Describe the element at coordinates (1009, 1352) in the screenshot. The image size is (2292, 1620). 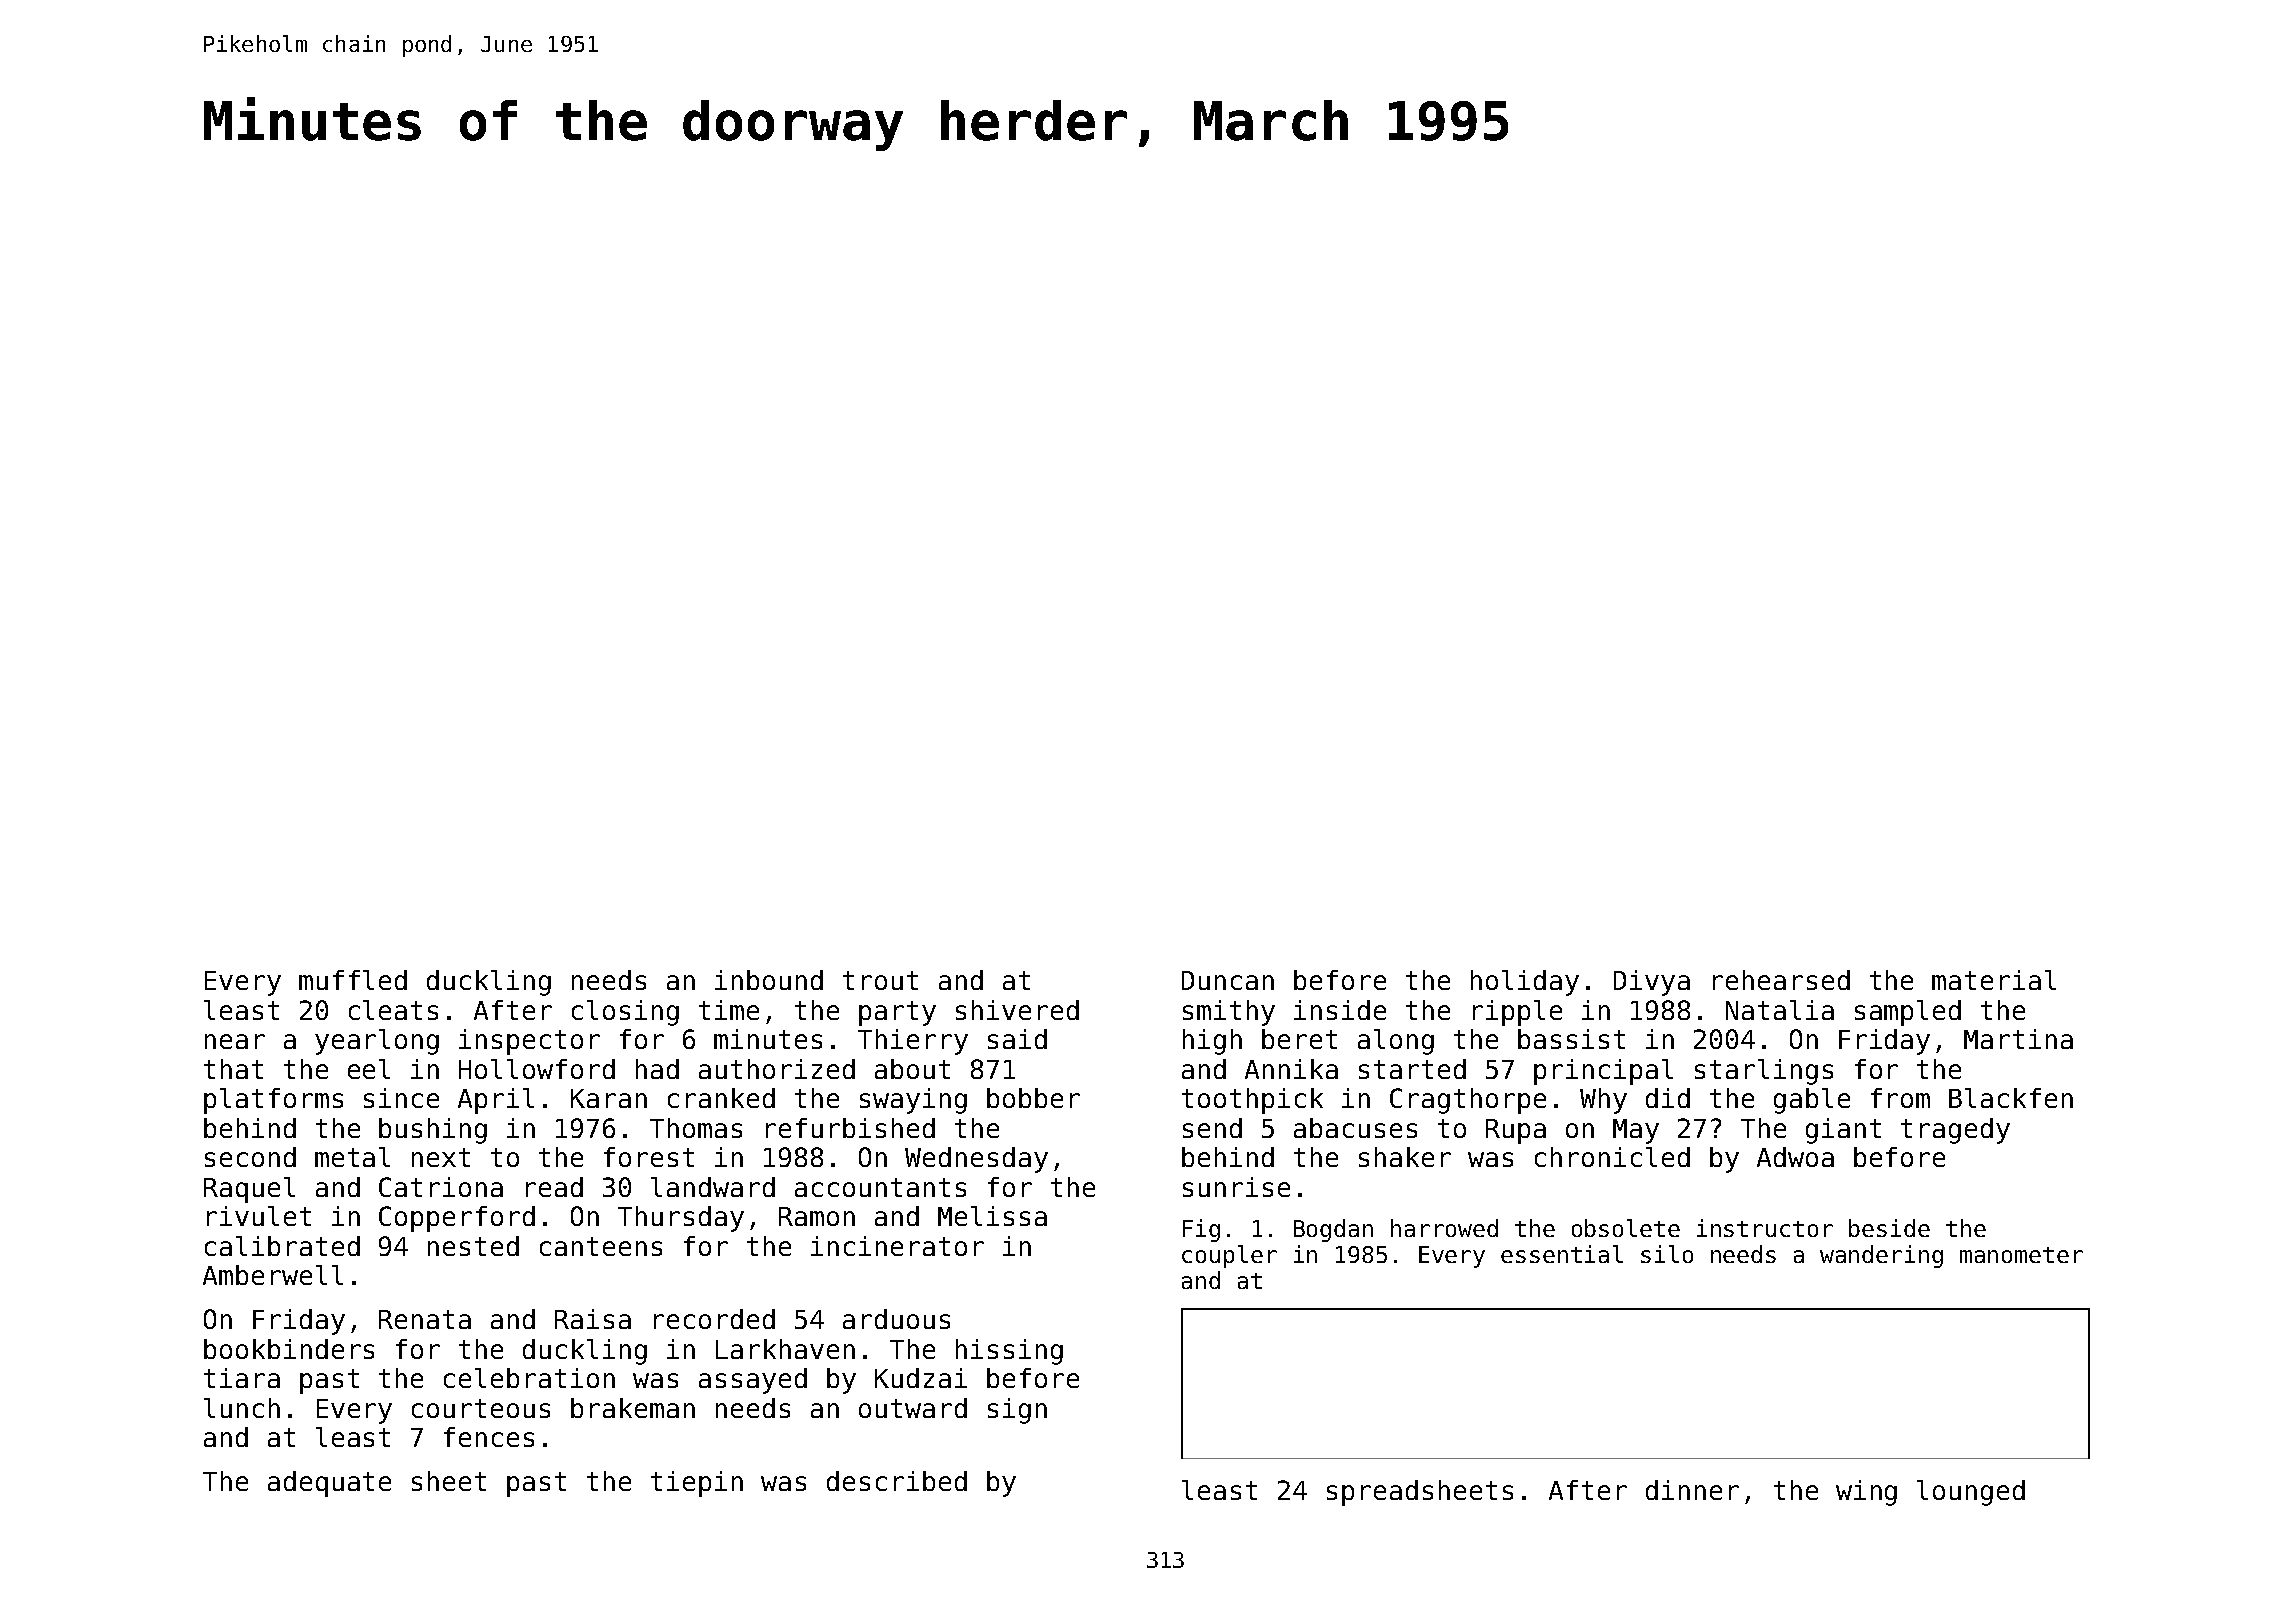
I see `hissing` at that location.
